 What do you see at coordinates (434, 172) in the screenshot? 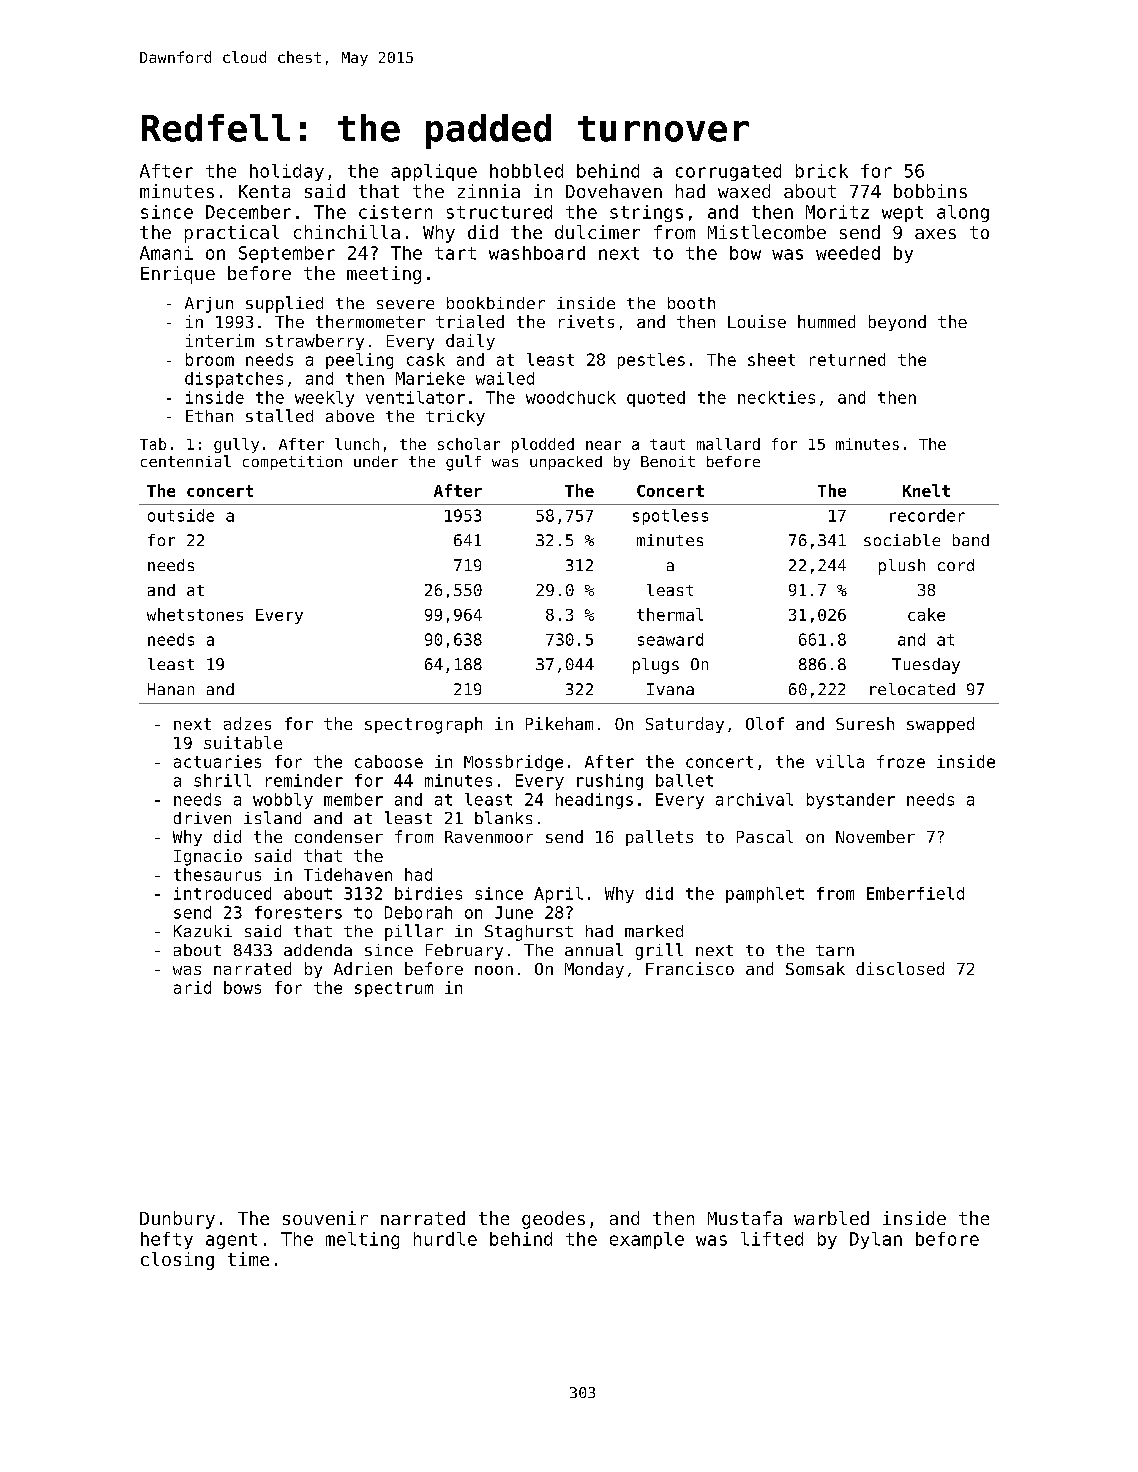
I see `applique` at bounding box center [434, 172].
